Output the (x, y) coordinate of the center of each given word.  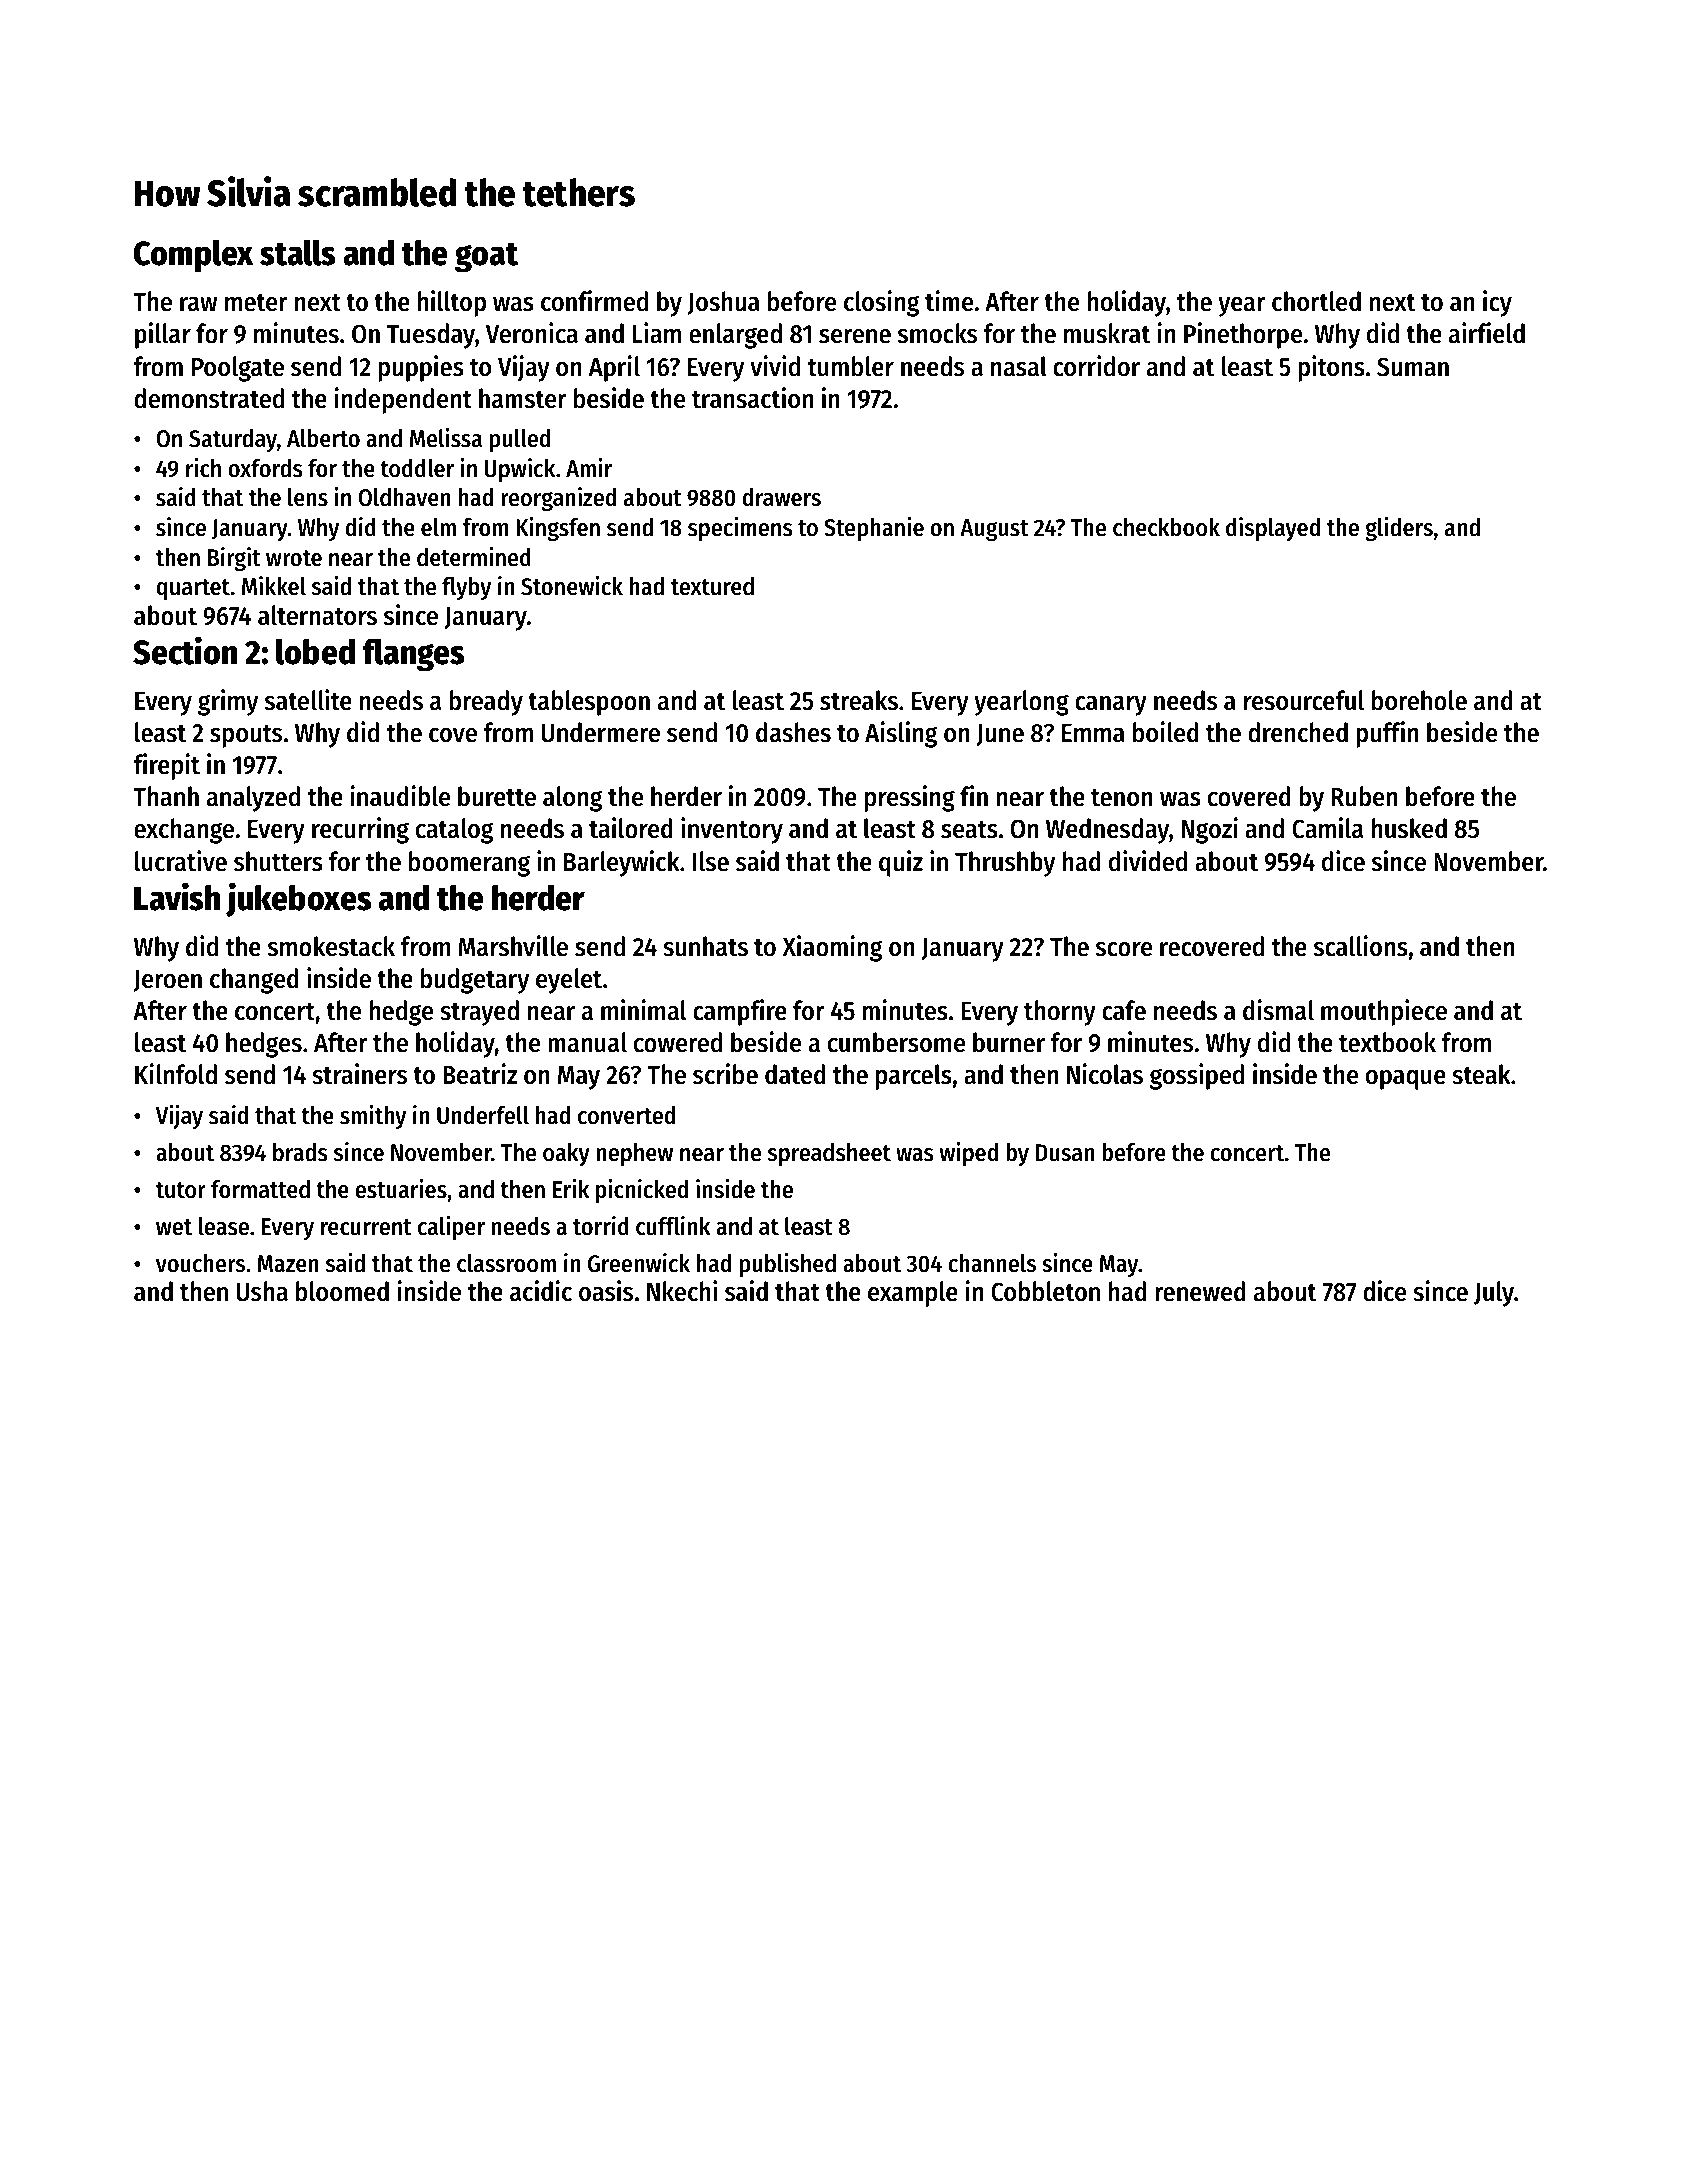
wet (174, 1227)
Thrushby (1005, 864)
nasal (1019, 366)
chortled (1316, 301)
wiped (968, 1154)
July (1494, 1294)
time (949, 301)
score (1124, 949)
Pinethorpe (1243, 335)
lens (308, 497)
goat (486, 258)
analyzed (253, 799)
